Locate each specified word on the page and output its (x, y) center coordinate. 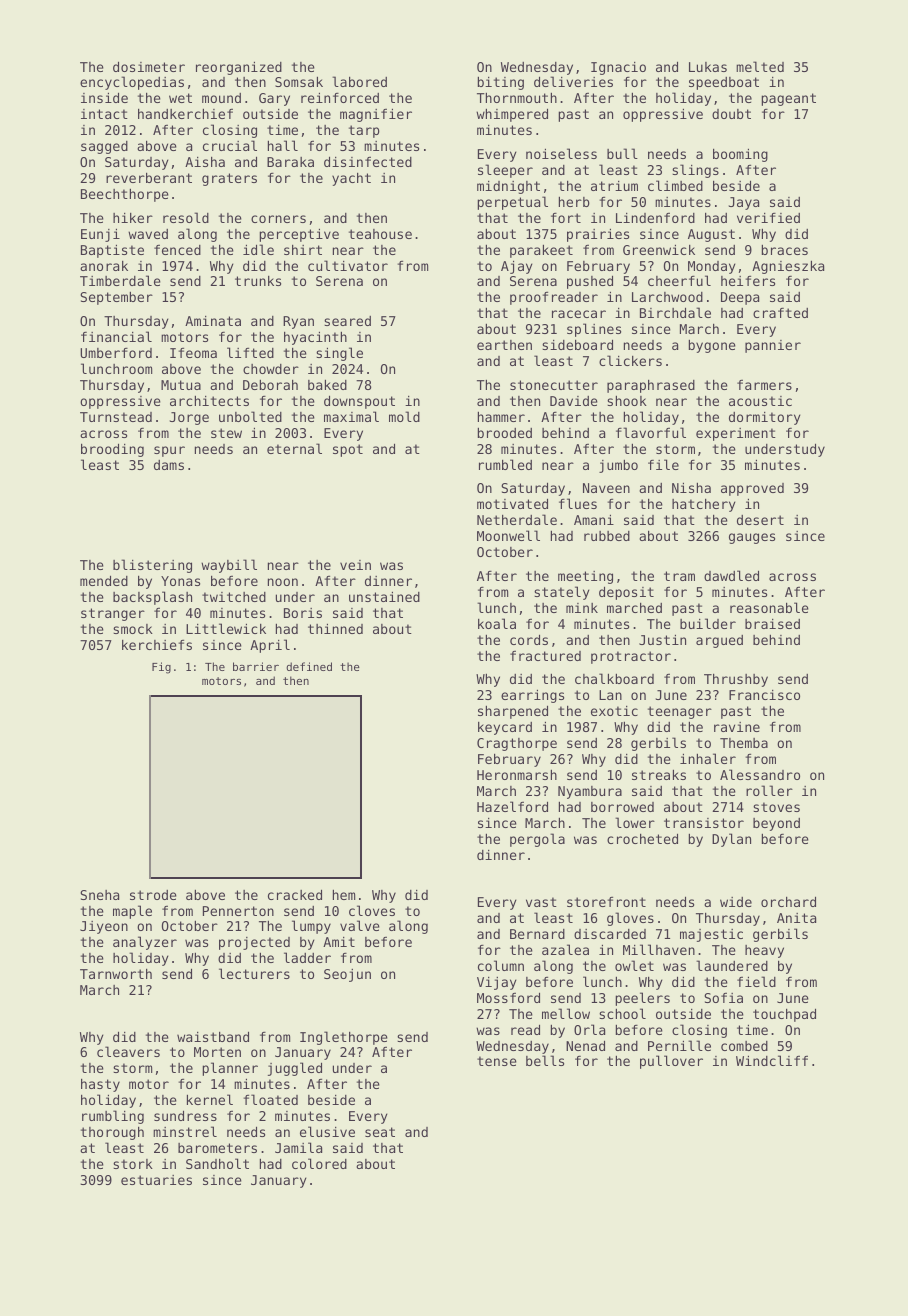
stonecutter (554, 385)
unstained (384, 596)
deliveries (573, 81)
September (116, 298)
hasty (100, 1085)
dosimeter (149, 66)
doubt (731, 114)
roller (769, 790)
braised (772, 624)
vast (541, 902)
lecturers (254, 973)
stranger (113, 614)
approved (752, 489)
